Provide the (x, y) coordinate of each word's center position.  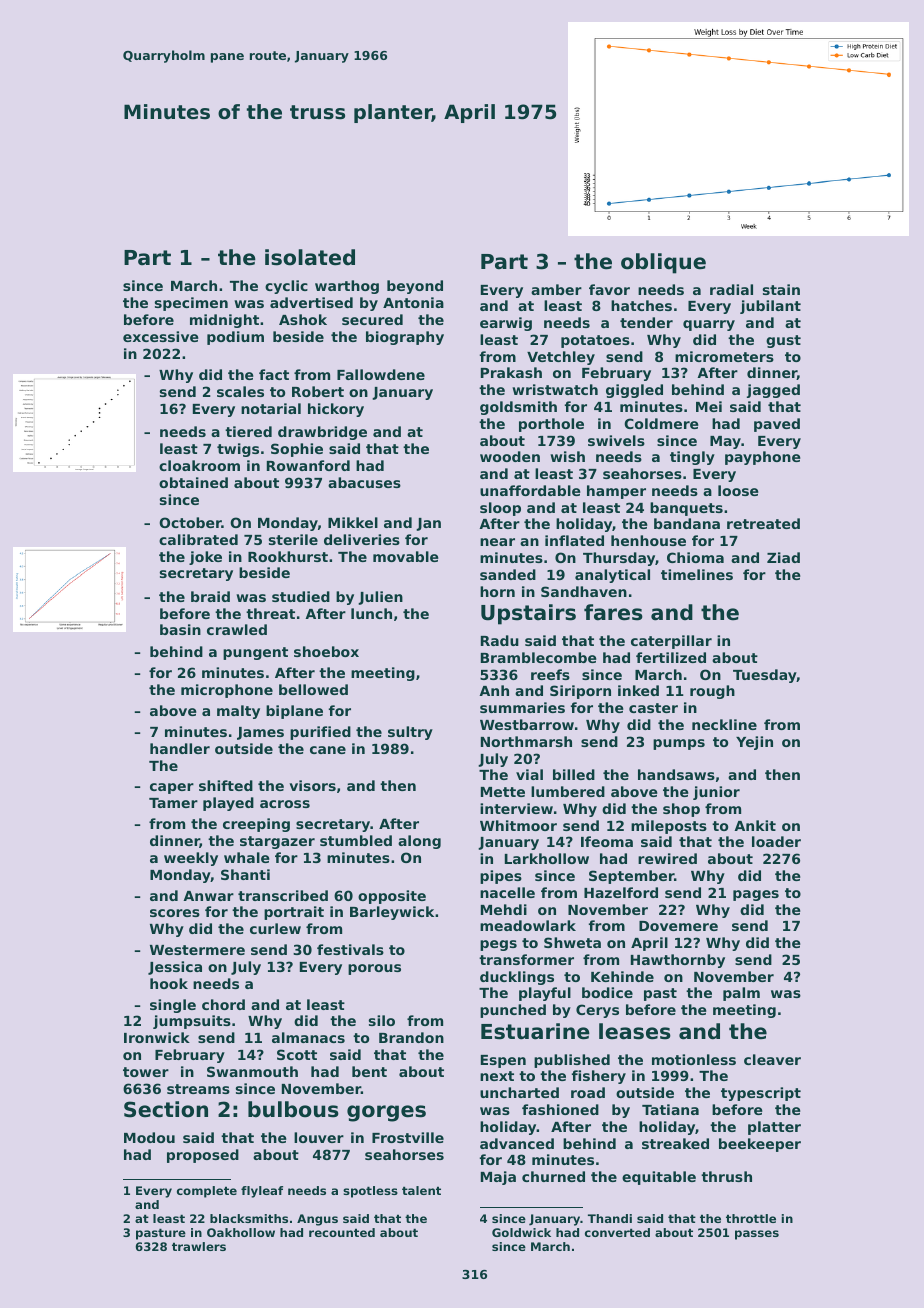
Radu (500, 640)
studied (301, 596)
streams (198, 1089)
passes (757, 1235)
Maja (498, 1178)
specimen (191, 304)
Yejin (754, 743)
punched (513, 1011)
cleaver (772, 1059)
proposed (203, 1156)
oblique (663, 263)
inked (638, 690)
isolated (310, 257)
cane (328, 750)
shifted (226, 785)
